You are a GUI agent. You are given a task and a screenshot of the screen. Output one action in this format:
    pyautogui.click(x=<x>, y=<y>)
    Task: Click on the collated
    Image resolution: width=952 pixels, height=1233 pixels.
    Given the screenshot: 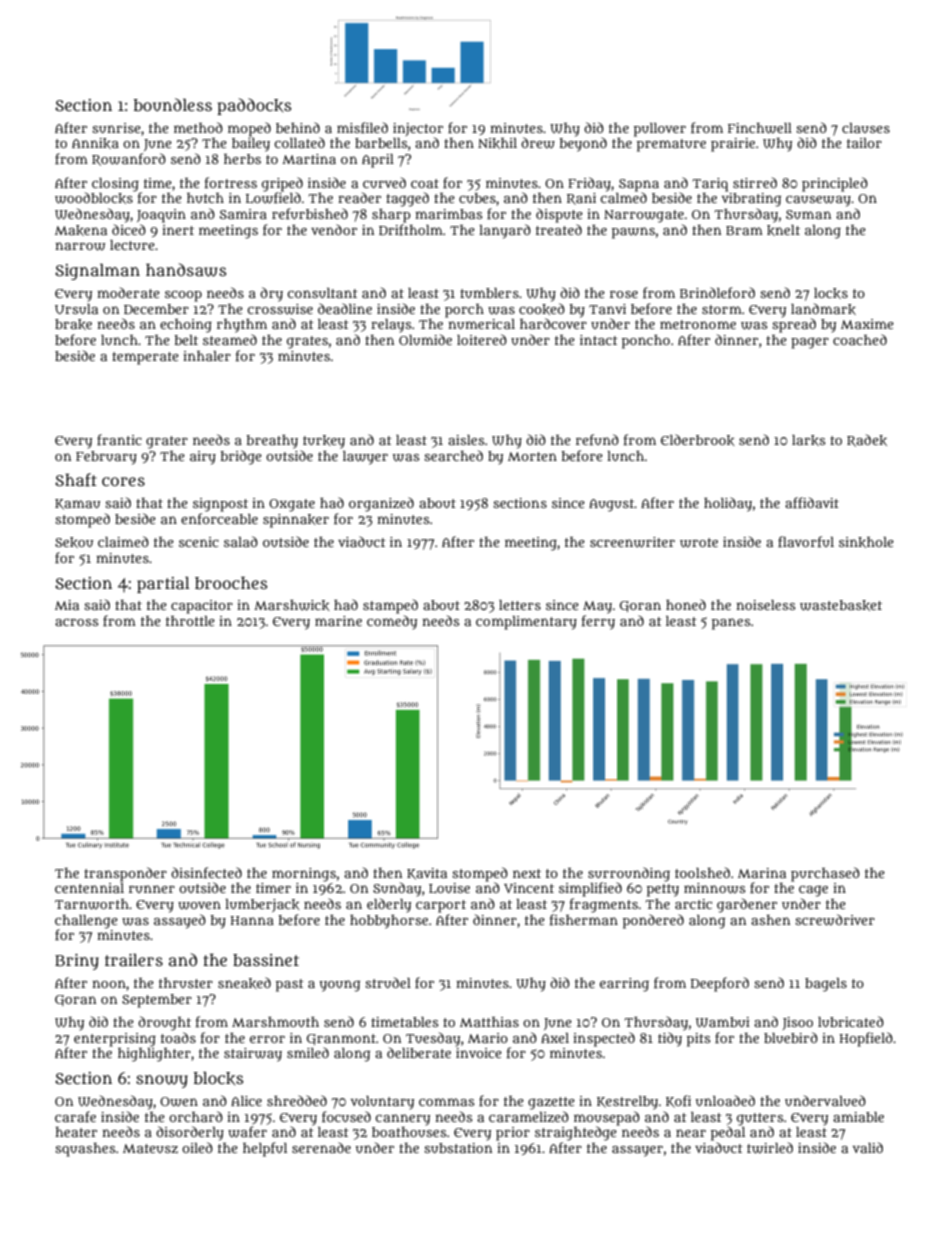 What is the action you would take?
    pyautogui.click(x=300, y=142)
